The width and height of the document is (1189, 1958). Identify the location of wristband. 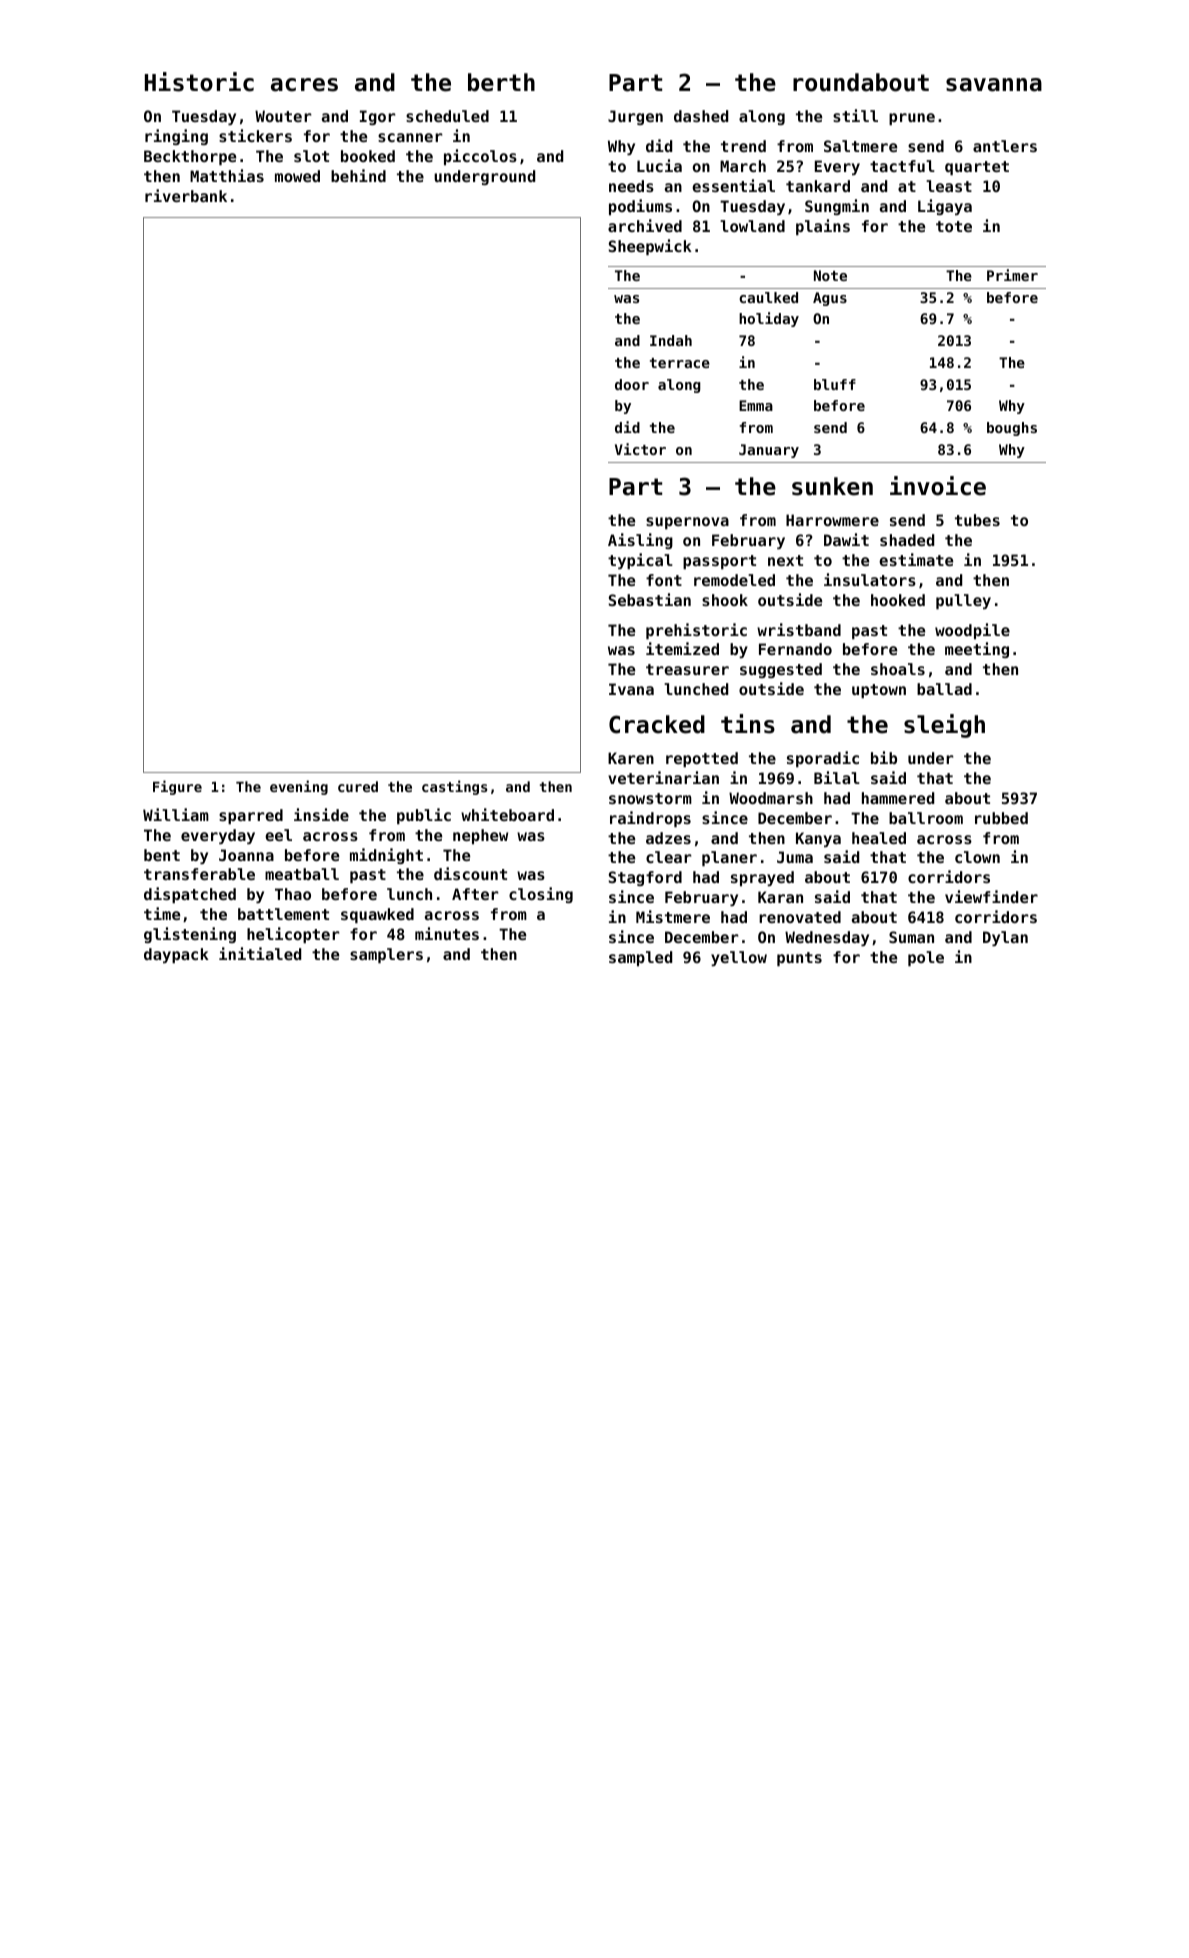
(799, 629).
